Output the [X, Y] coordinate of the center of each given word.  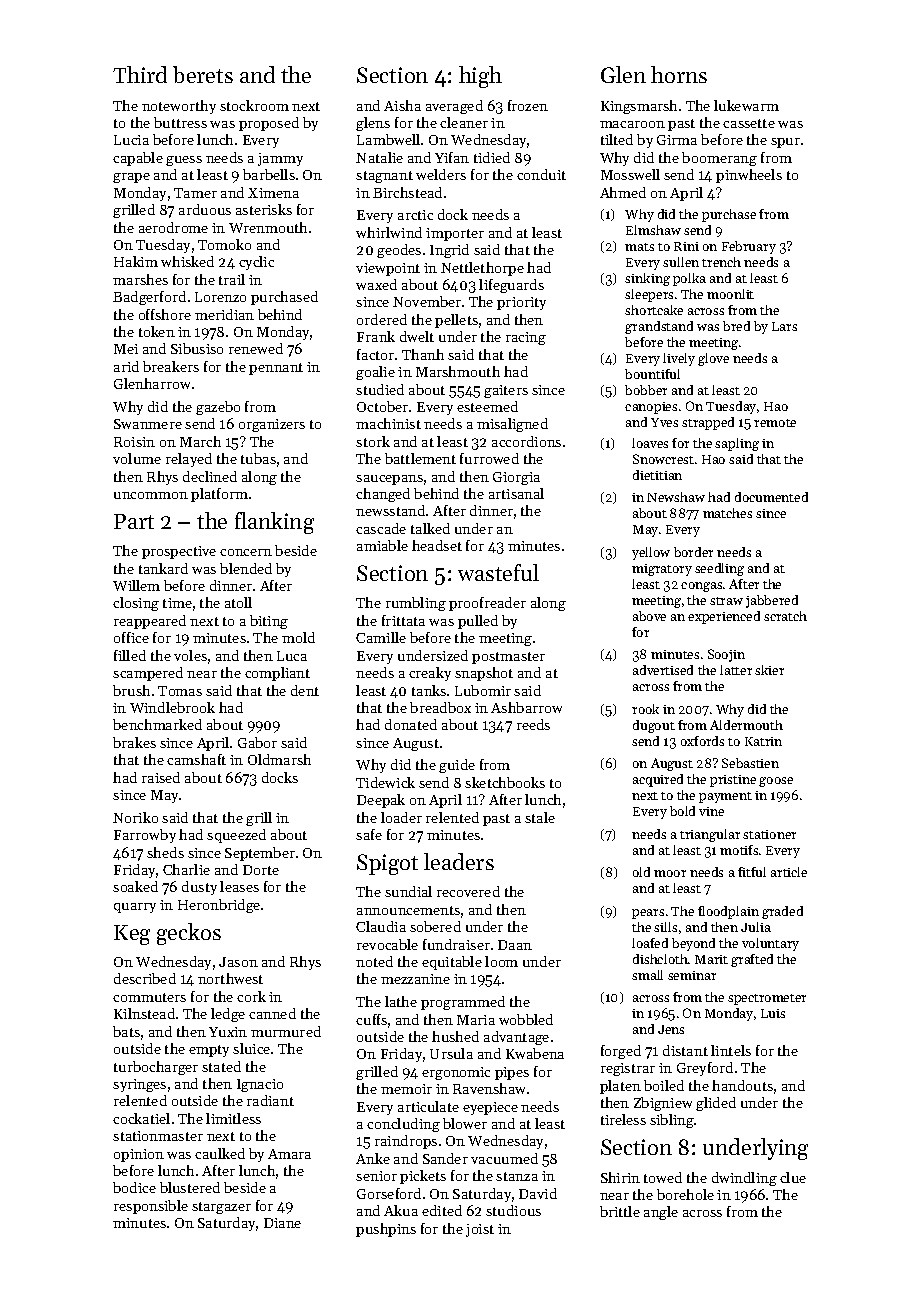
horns [679, 74]
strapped [708, 423]
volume [137, 458]
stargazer [221, 1208]
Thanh [423, 354]
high [480, 77]
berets [203, 74]
